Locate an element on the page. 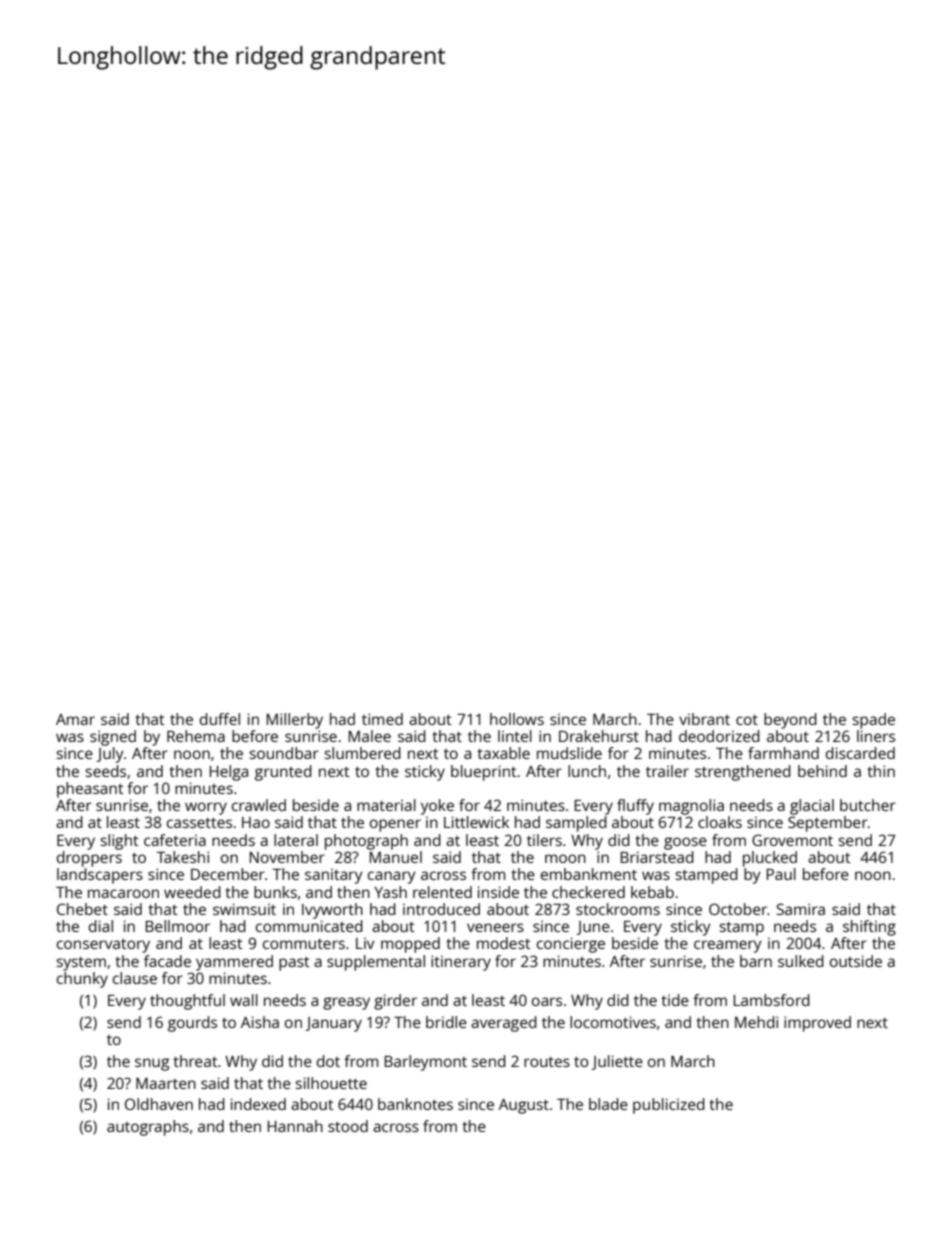  vibrant is located at coordinates (704, 719).
